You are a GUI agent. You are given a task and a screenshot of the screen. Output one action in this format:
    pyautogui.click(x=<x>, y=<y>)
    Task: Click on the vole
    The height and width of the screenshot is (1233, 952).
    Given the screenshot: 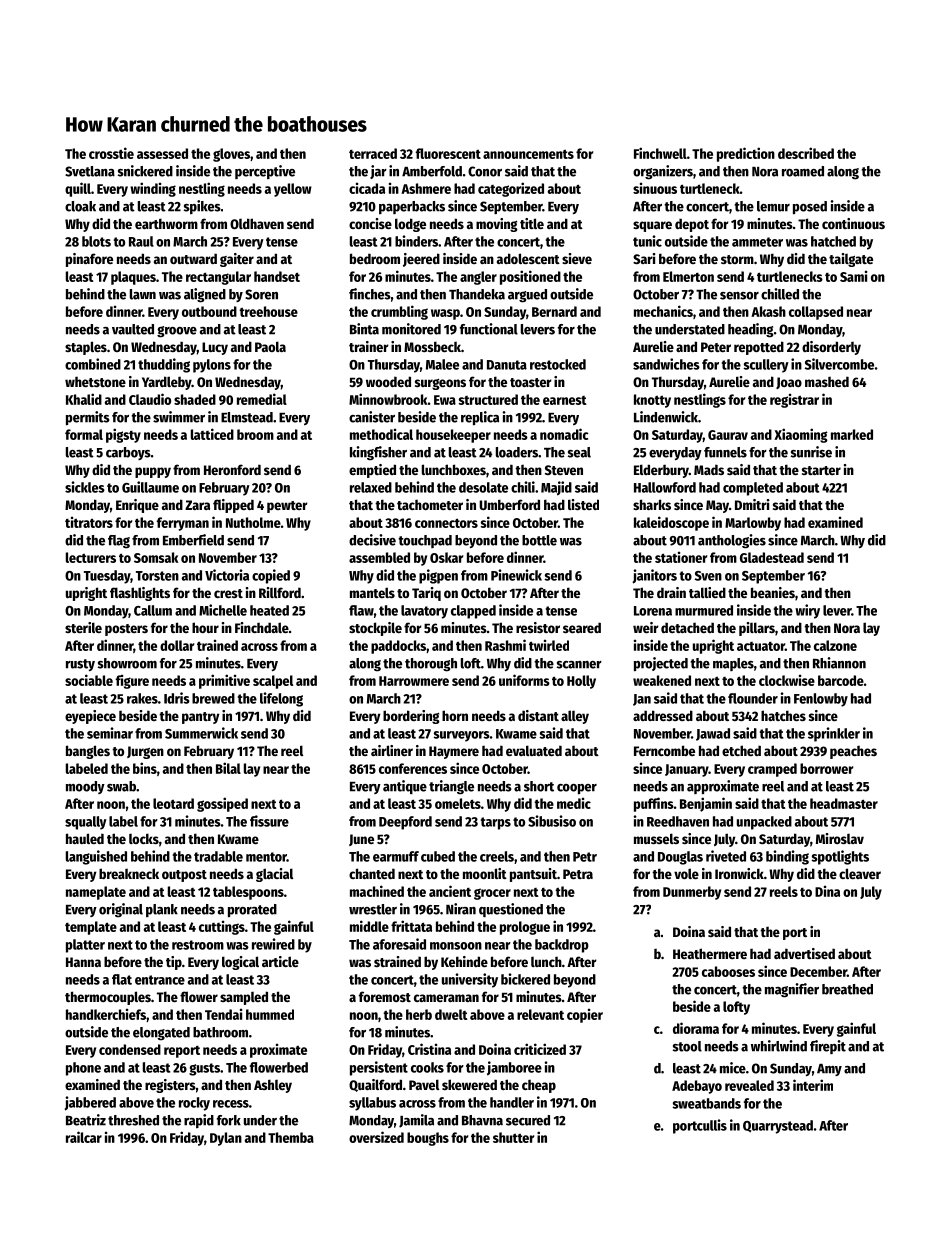 What is the action you would take?
    pyautogui.click(x=686, y=873)
